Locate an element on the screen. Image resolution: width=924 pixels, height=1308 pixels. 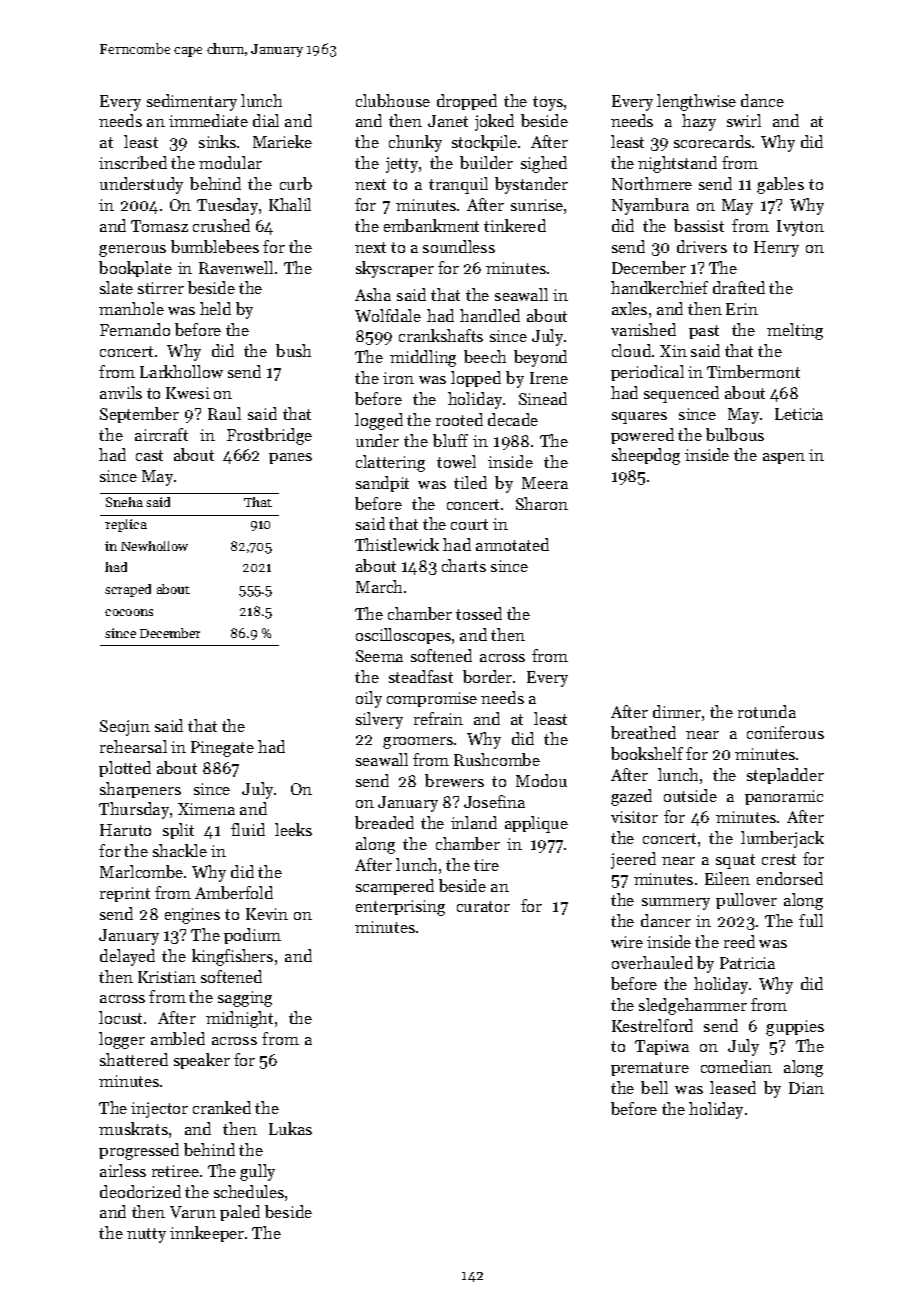
court is located at coordinates (469, 524).
